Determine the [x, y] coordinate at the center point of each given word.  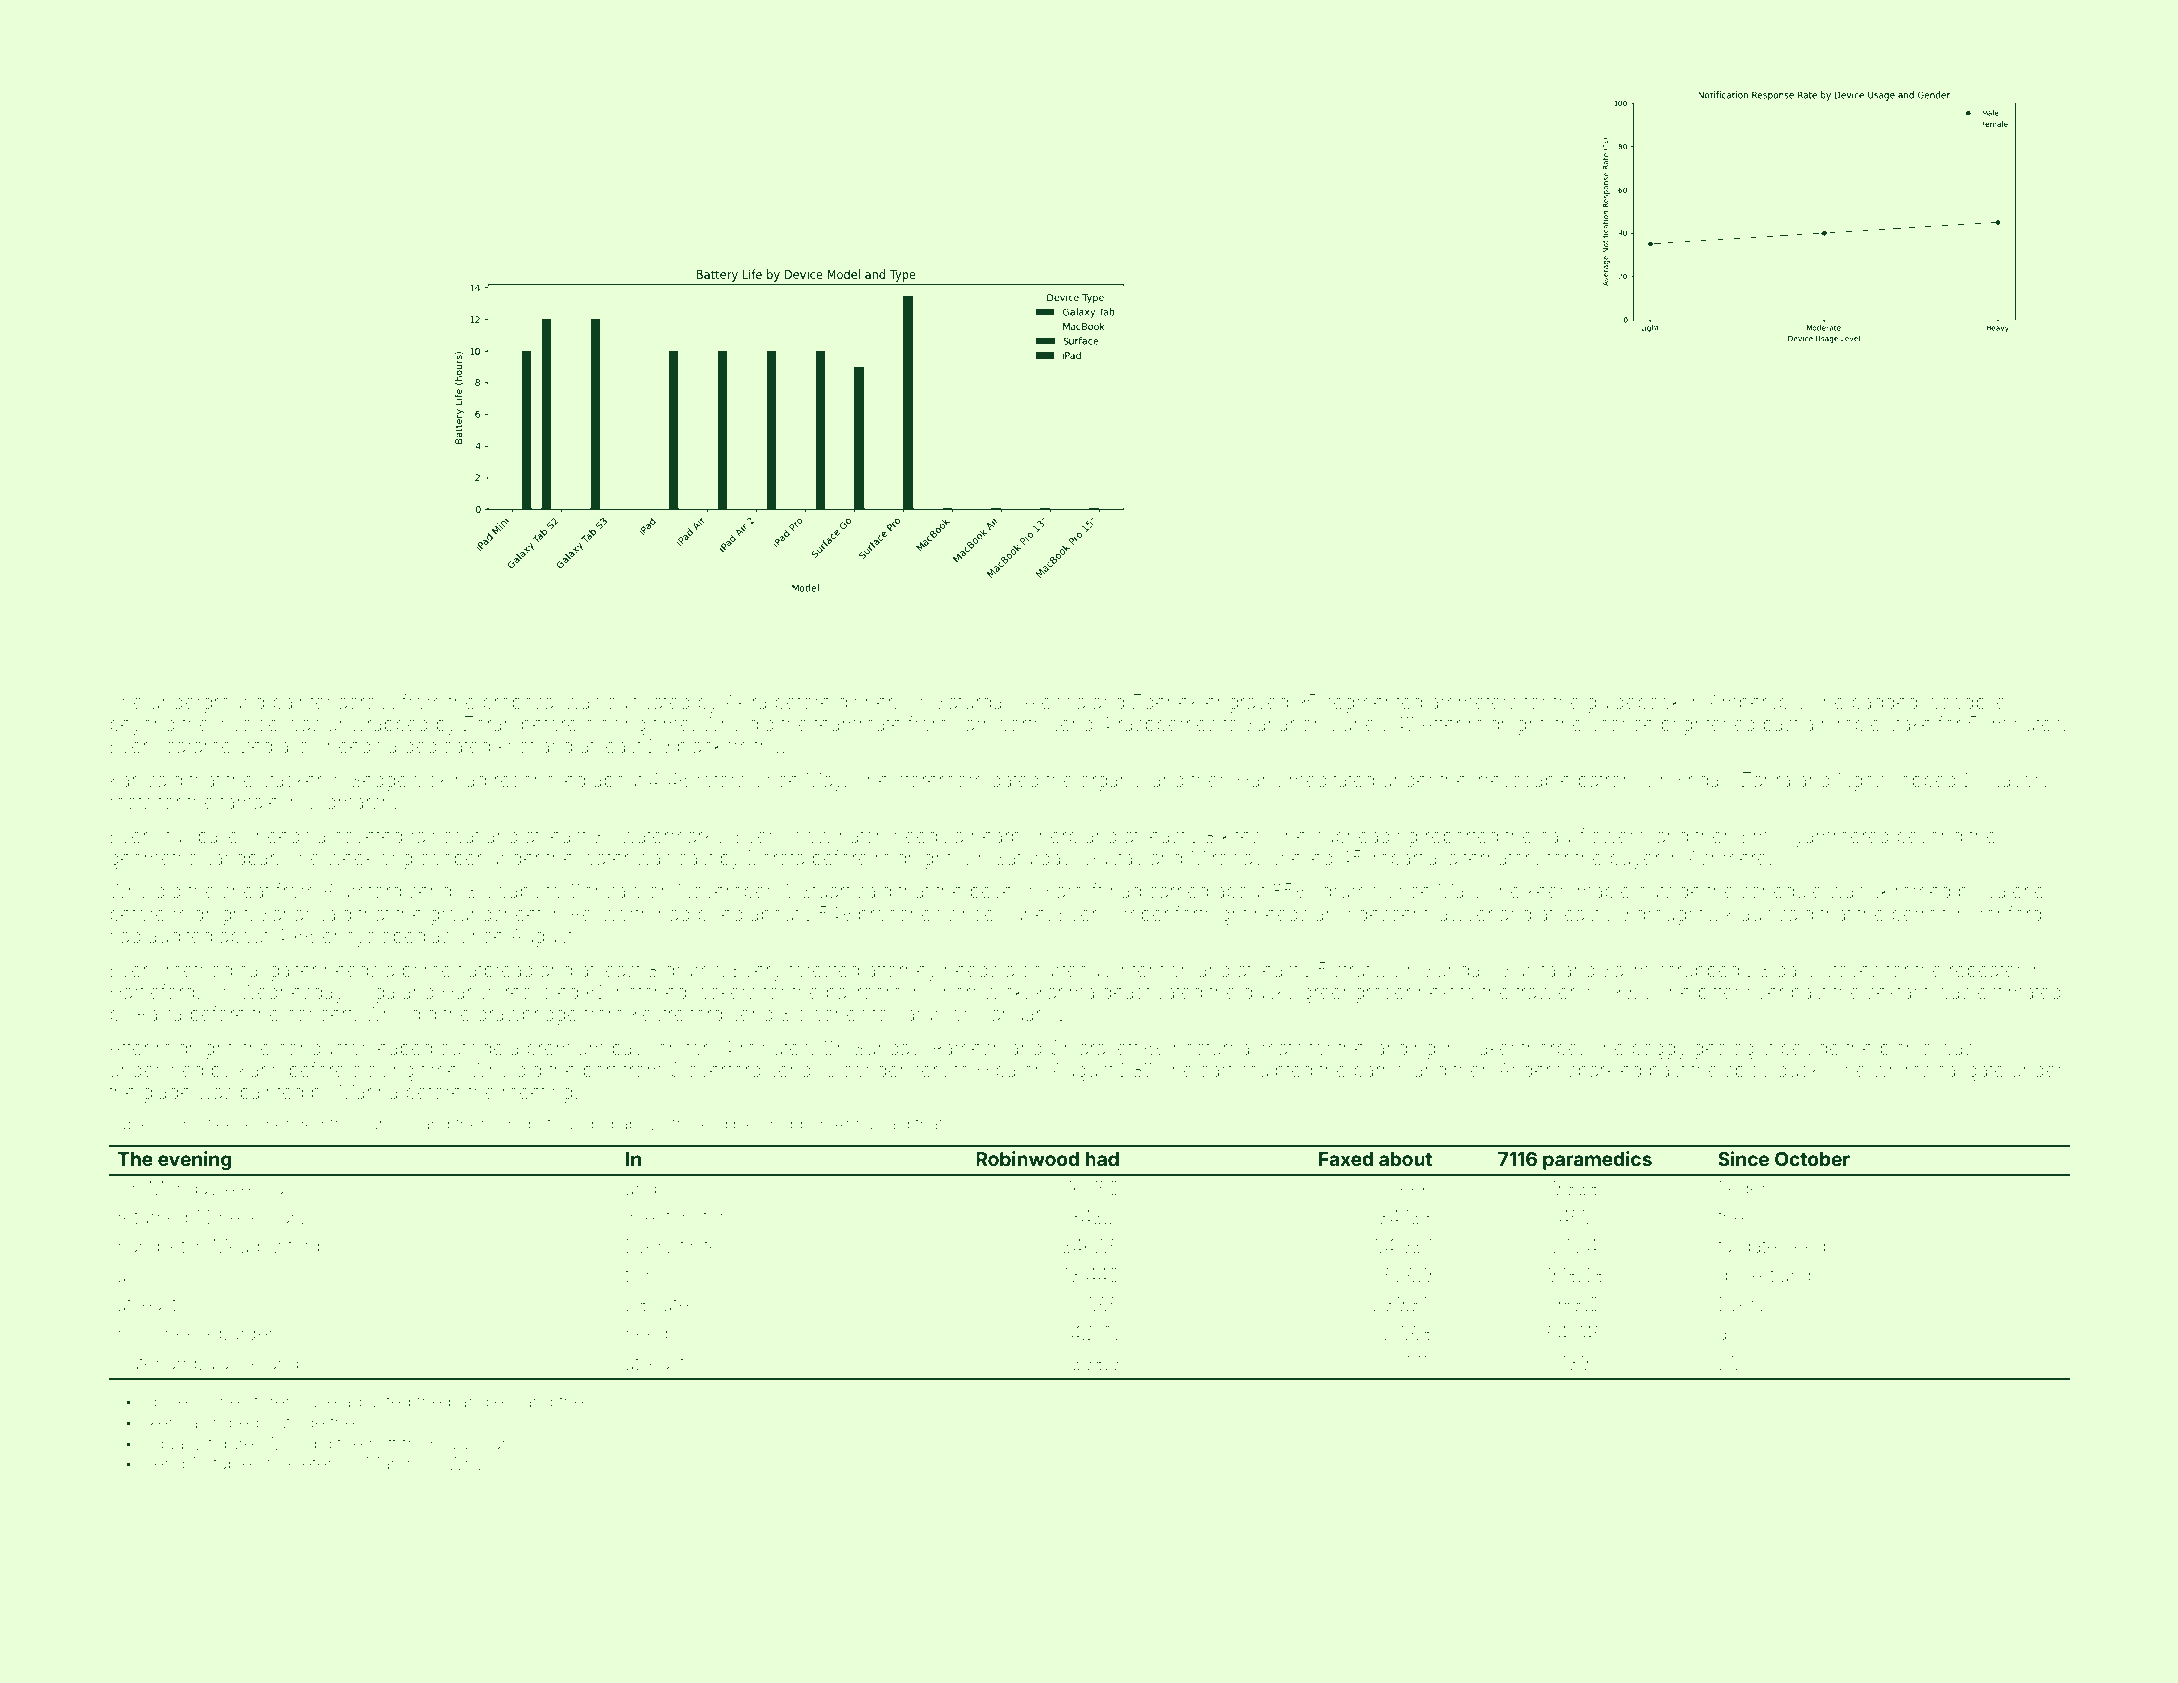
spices [171, 1403]
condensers [895, 1070]
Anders [1530, 1069]
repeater [1986, 972]
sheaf [246, 890]
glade [166, 1094]
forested [824, 969]
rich [132, 1333]
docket [1746, 1275]
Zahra [1766, 779]
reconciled [540, 780]
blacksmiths [728, 746]
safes [676, 1303]
